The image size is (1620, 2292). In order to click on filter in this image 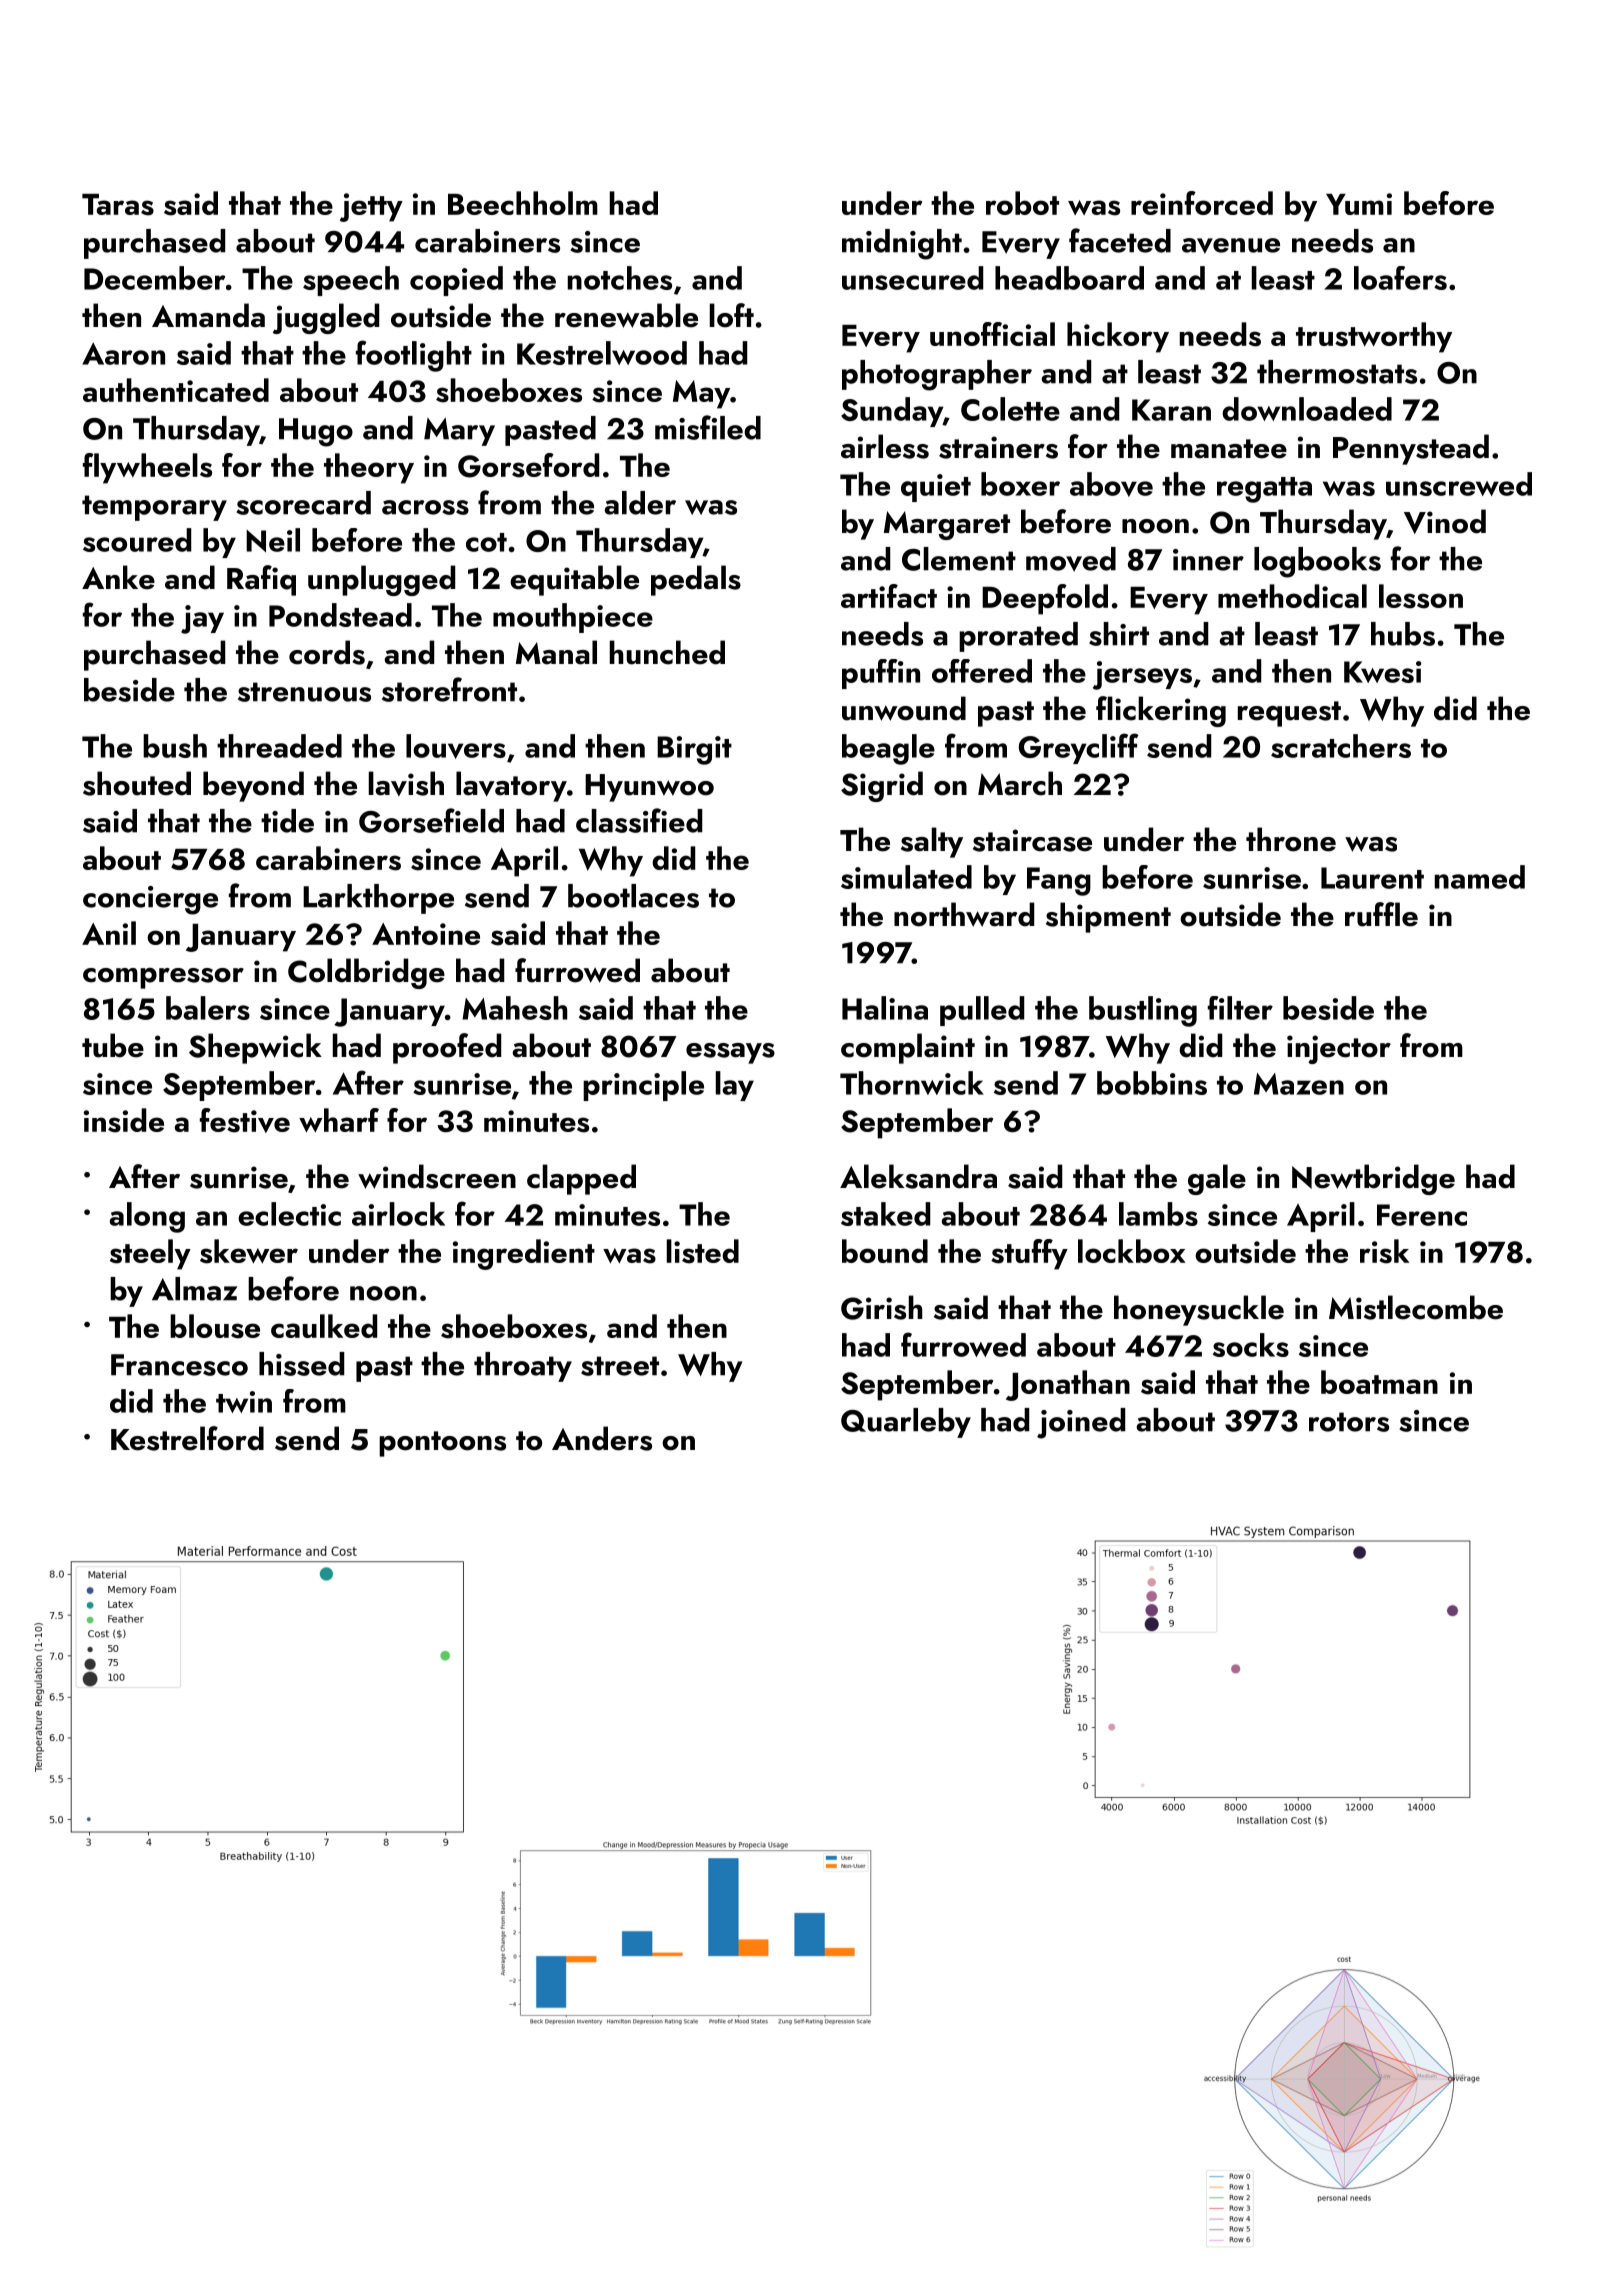, I will do `click(1240, 1008)`.
